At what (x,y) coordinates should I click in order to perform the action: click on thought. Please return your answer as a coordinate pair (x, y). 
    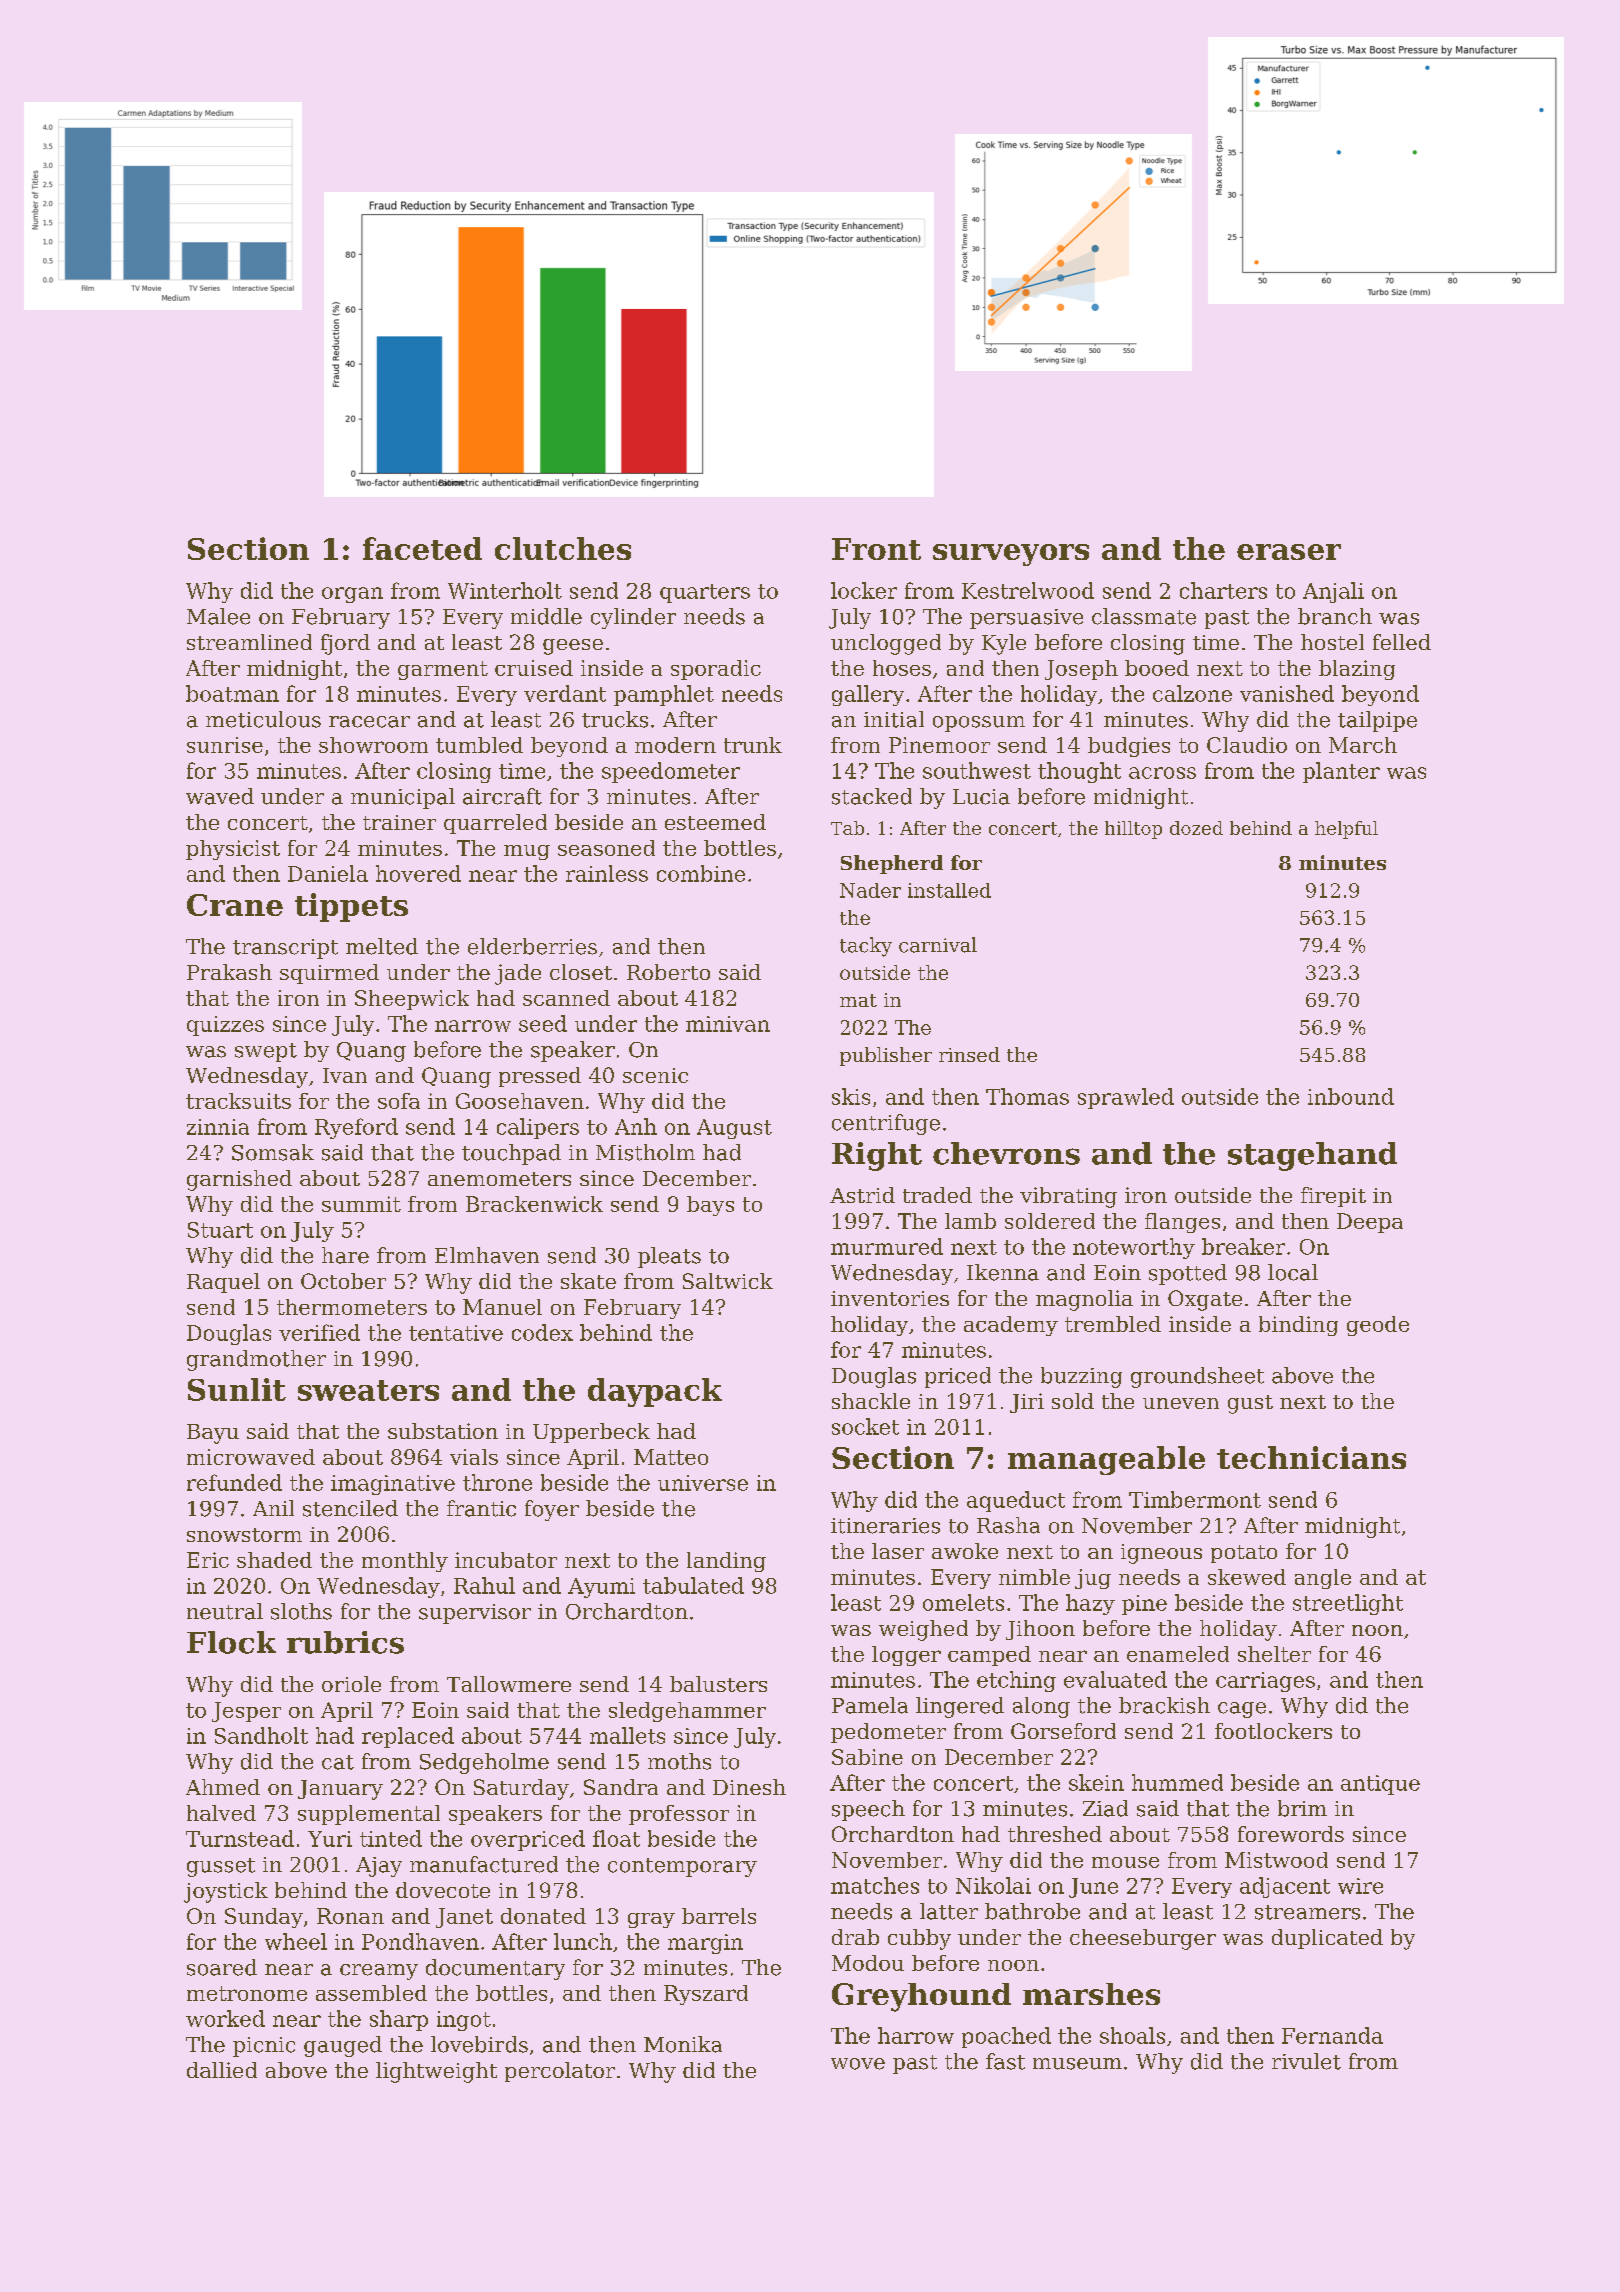
    Looking at the image, I should click on (1079, 772).
